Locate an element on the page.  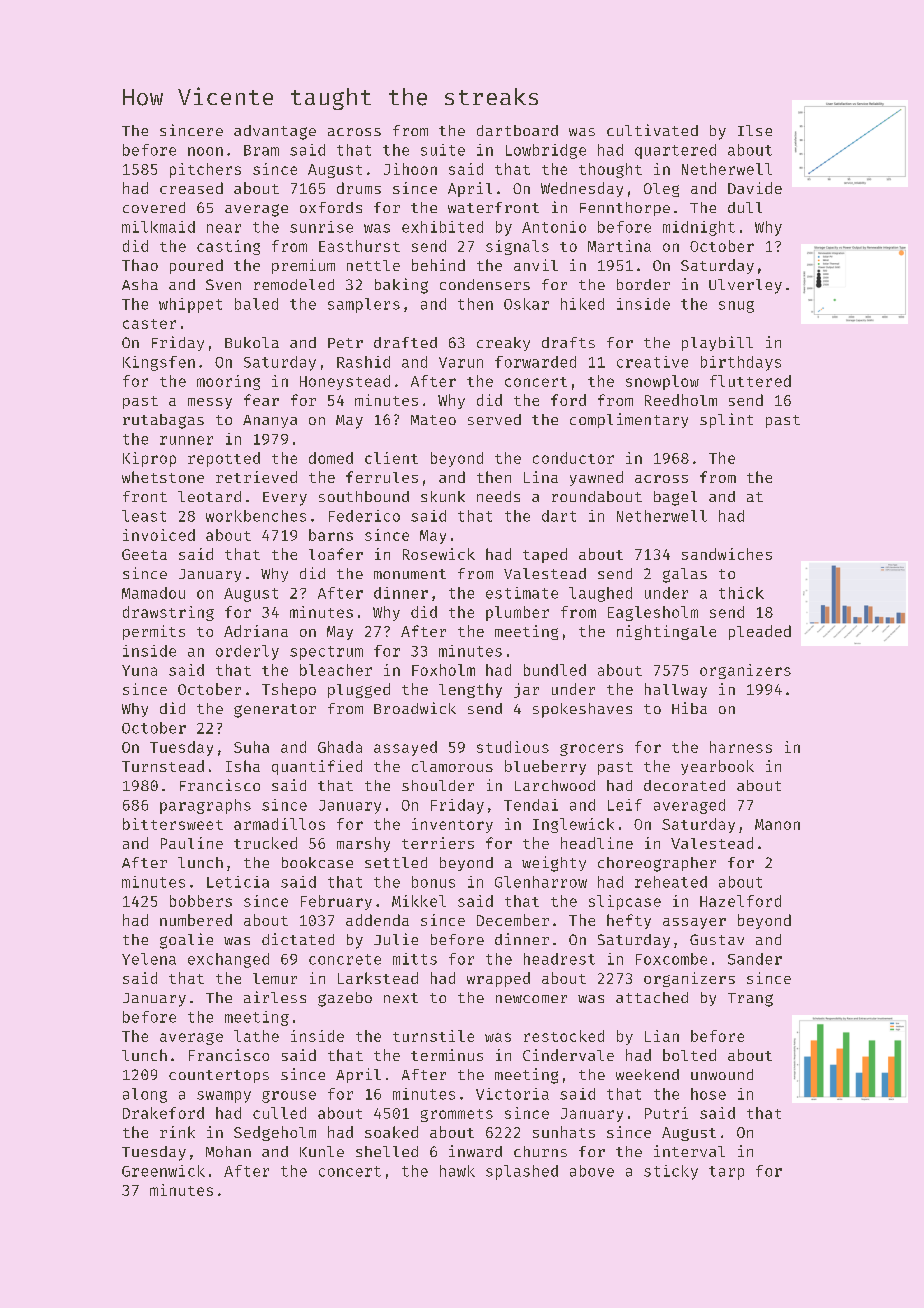
attached is located at coordinates (652, 997).
